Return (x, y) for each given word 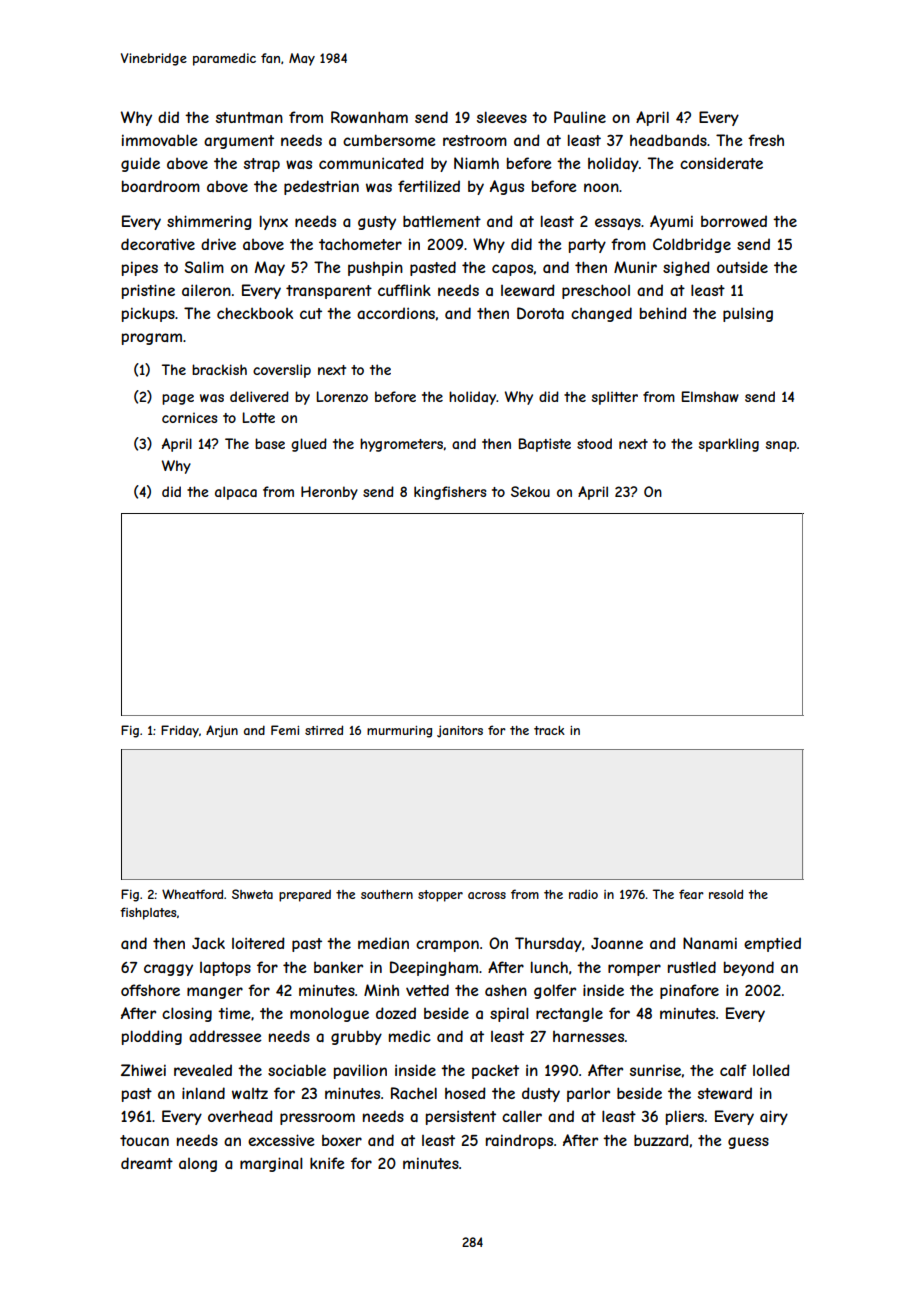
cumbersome (389, 140)
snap (781, 446)
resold (726, 894)
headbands (668, 140)
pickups (148, 314)
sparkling (729, 445)
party (587, 246)
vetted (427, 990)
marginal (271, 1164)
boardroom (161, 186)
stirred (324, 730)
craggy (168, 970)
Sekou (530, 491)
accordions (396, 313)
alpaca (236, 493)
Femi (285, 730)
